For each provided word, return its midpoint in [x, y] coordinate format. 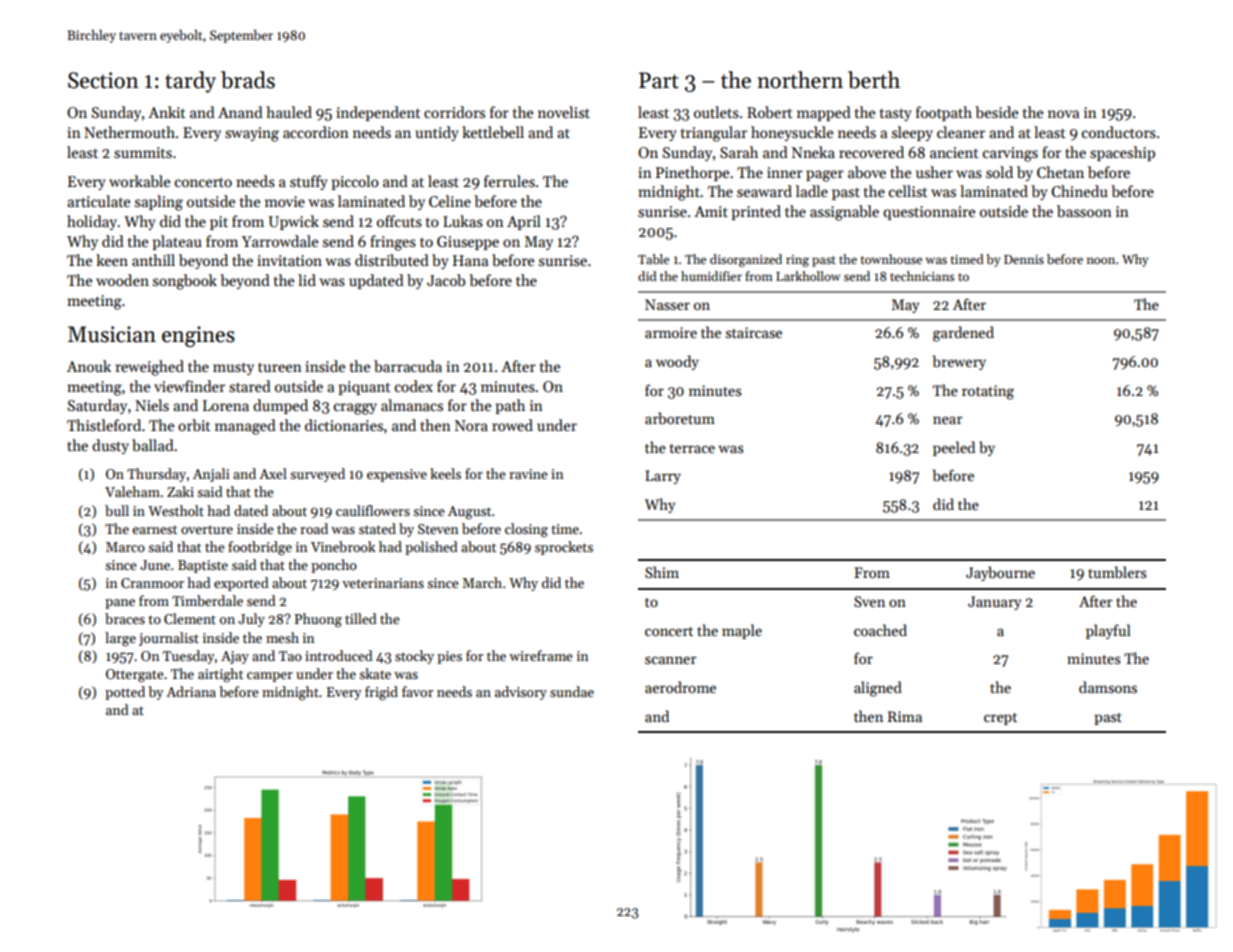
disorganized [746, 260]
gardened [963, 334]
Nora [471, 425]
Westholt [176, 510]
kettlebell [493, 132]
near [948, 420]
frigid [381, 693]
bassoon [1084, 211]
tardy [190, 82]
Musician [112, 334]
